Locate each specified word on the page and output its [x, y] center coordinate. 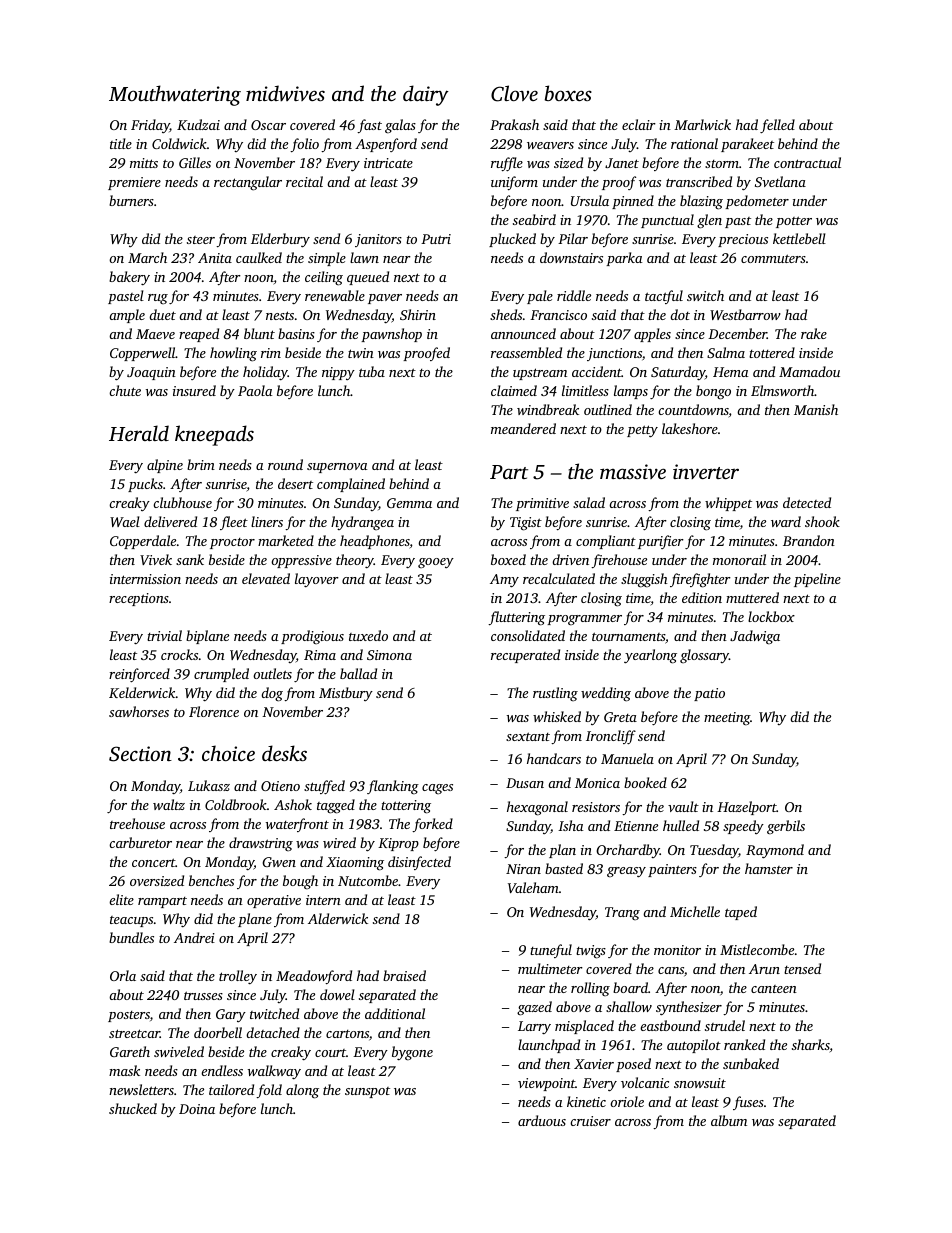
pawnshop [391, 335]
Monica [597, 783]
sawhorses [139, 711]
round [285, 464]
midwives [285, 93]
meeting [727, 719]
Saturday [678, 373]
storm [722, 164]
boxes [568, 93]
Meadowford [314, 977]
